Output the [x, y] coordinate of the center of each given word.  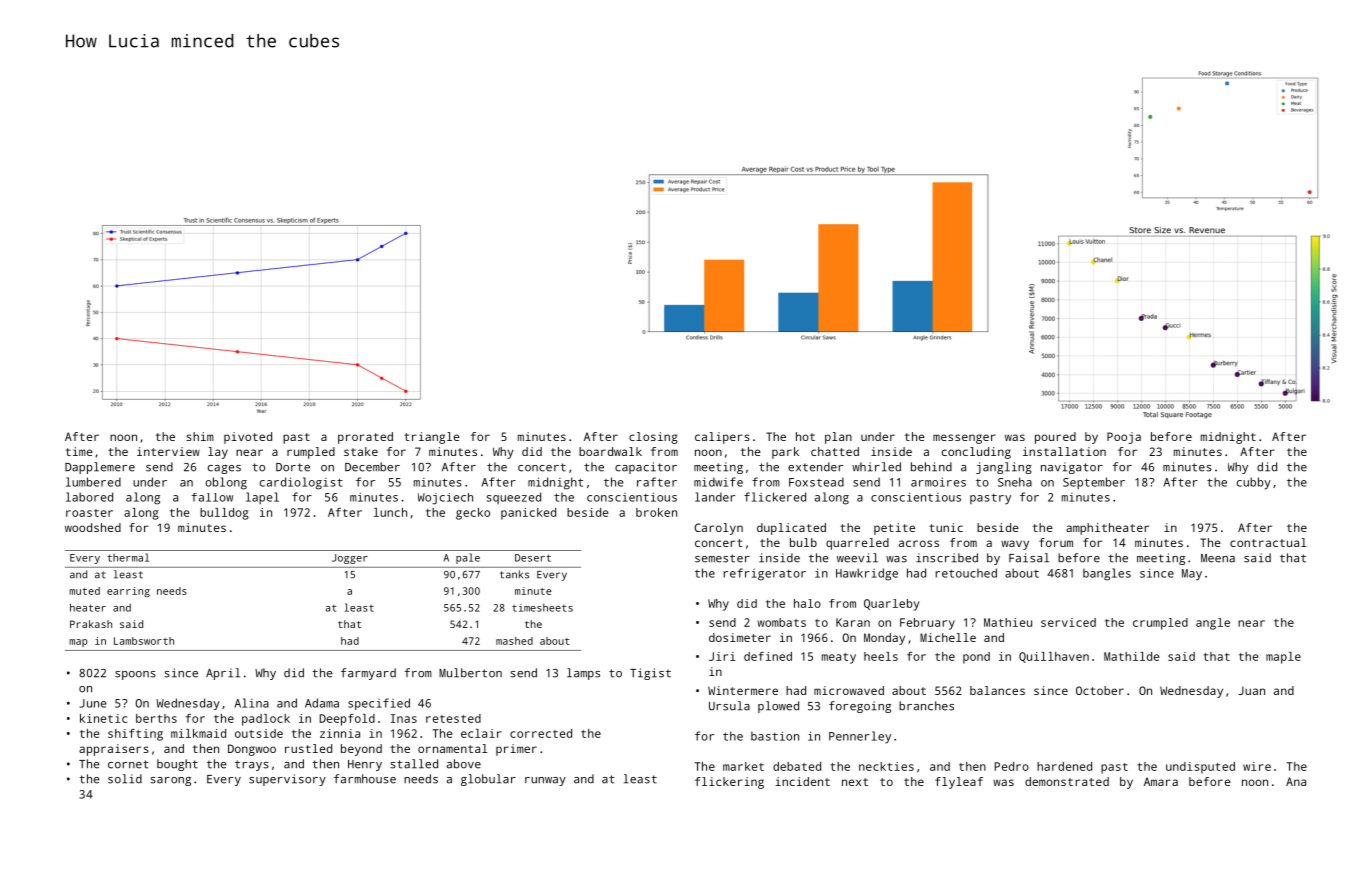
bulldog [224, 514]
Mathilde [1131, 656]
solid [125, 779]
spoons [135, 675]
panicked [528, 514]
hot [805, 436]
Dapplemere [100, 468]
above [464, 764]
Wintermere [743, 690]
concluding [976, 453]
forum [1056, 542]
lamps [583, 674]
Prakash [91, 624]
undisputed [1200, 768]
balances [997, 690]
